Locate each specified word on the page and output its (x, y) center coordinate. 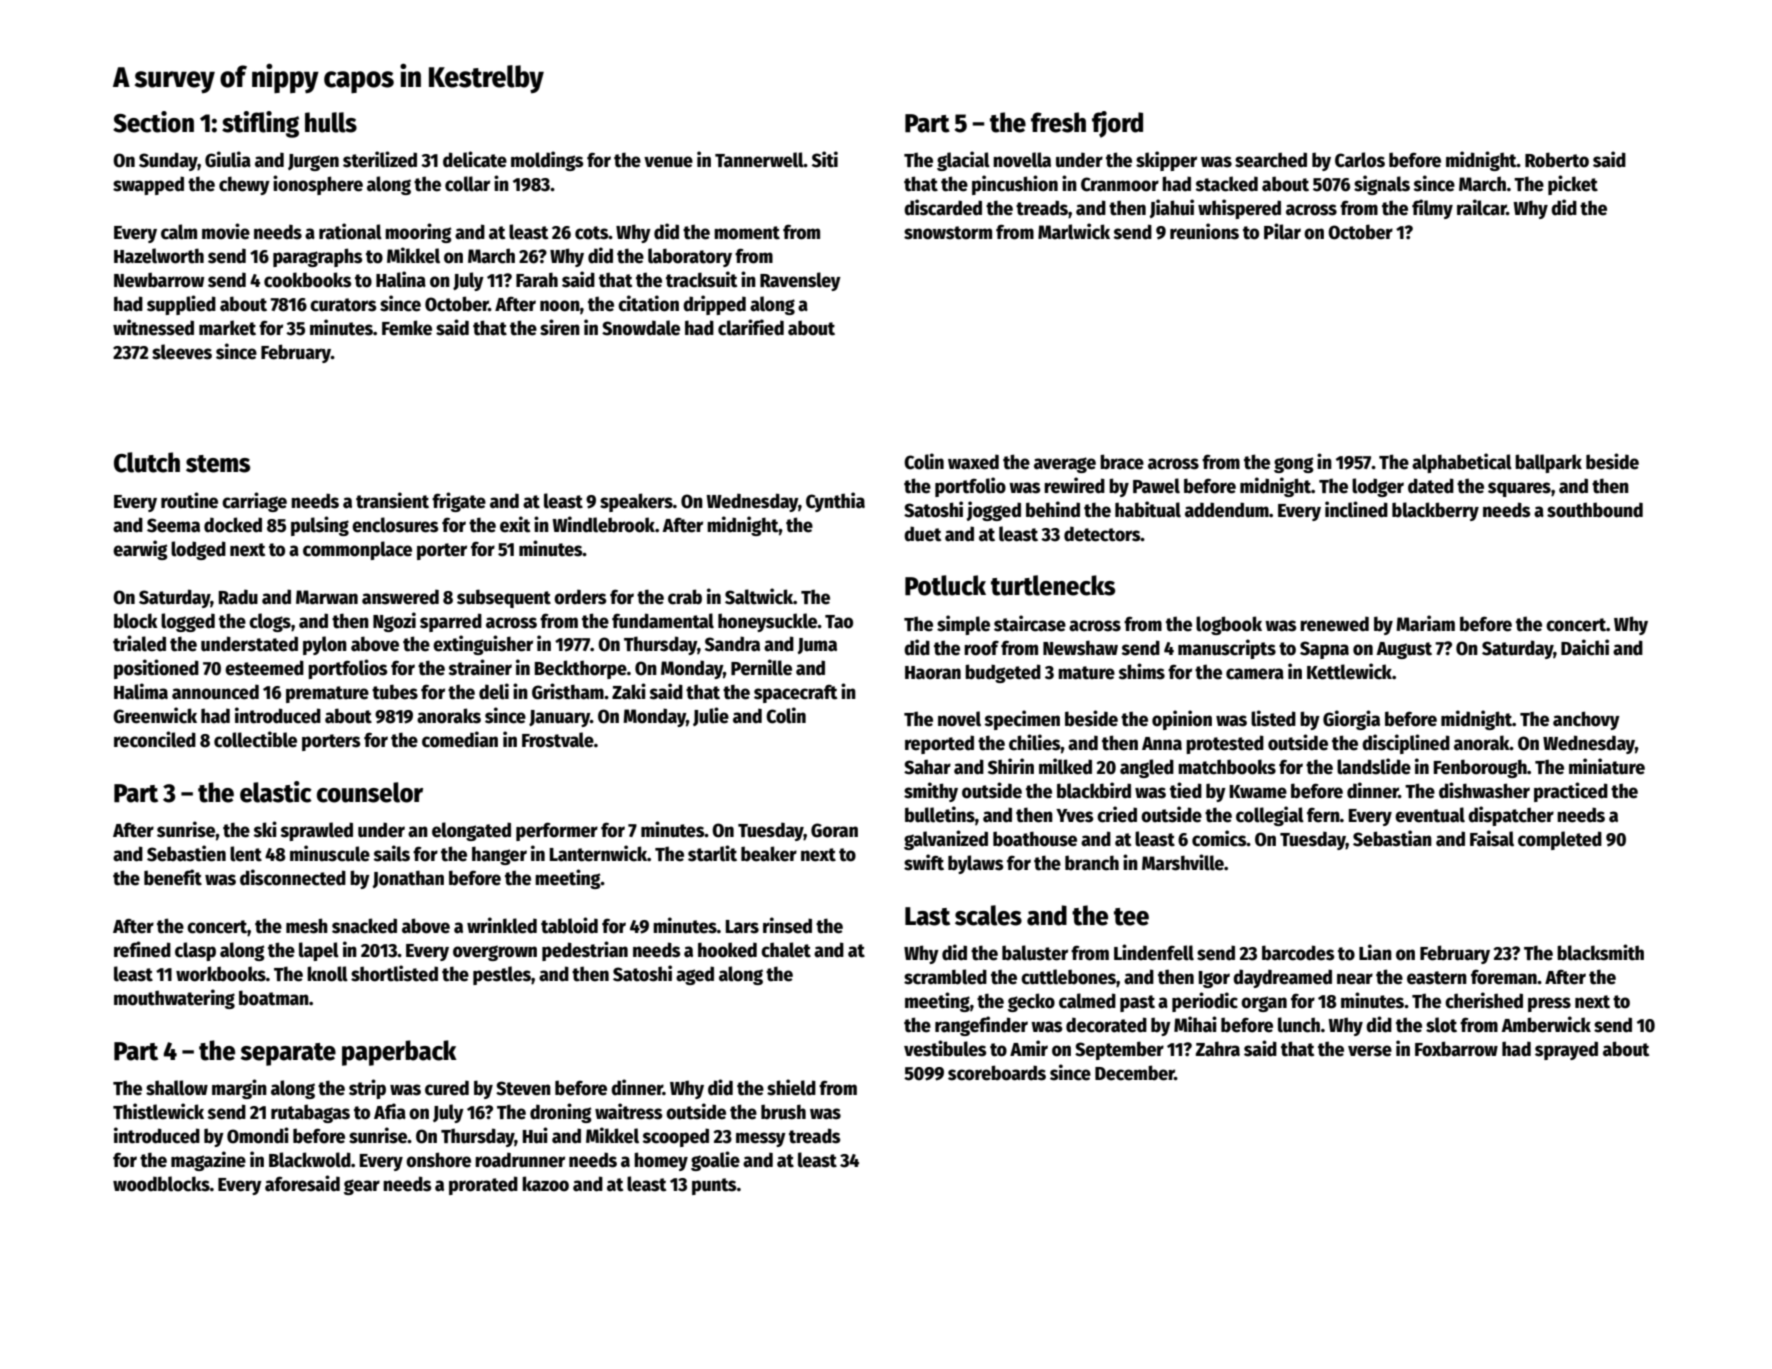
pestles (502, 975)
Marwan (327, 597)
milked (1065, 766)
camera (1255, 674)
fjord (1117, 124)
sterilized (380, 159)
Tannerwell (759, 160)
